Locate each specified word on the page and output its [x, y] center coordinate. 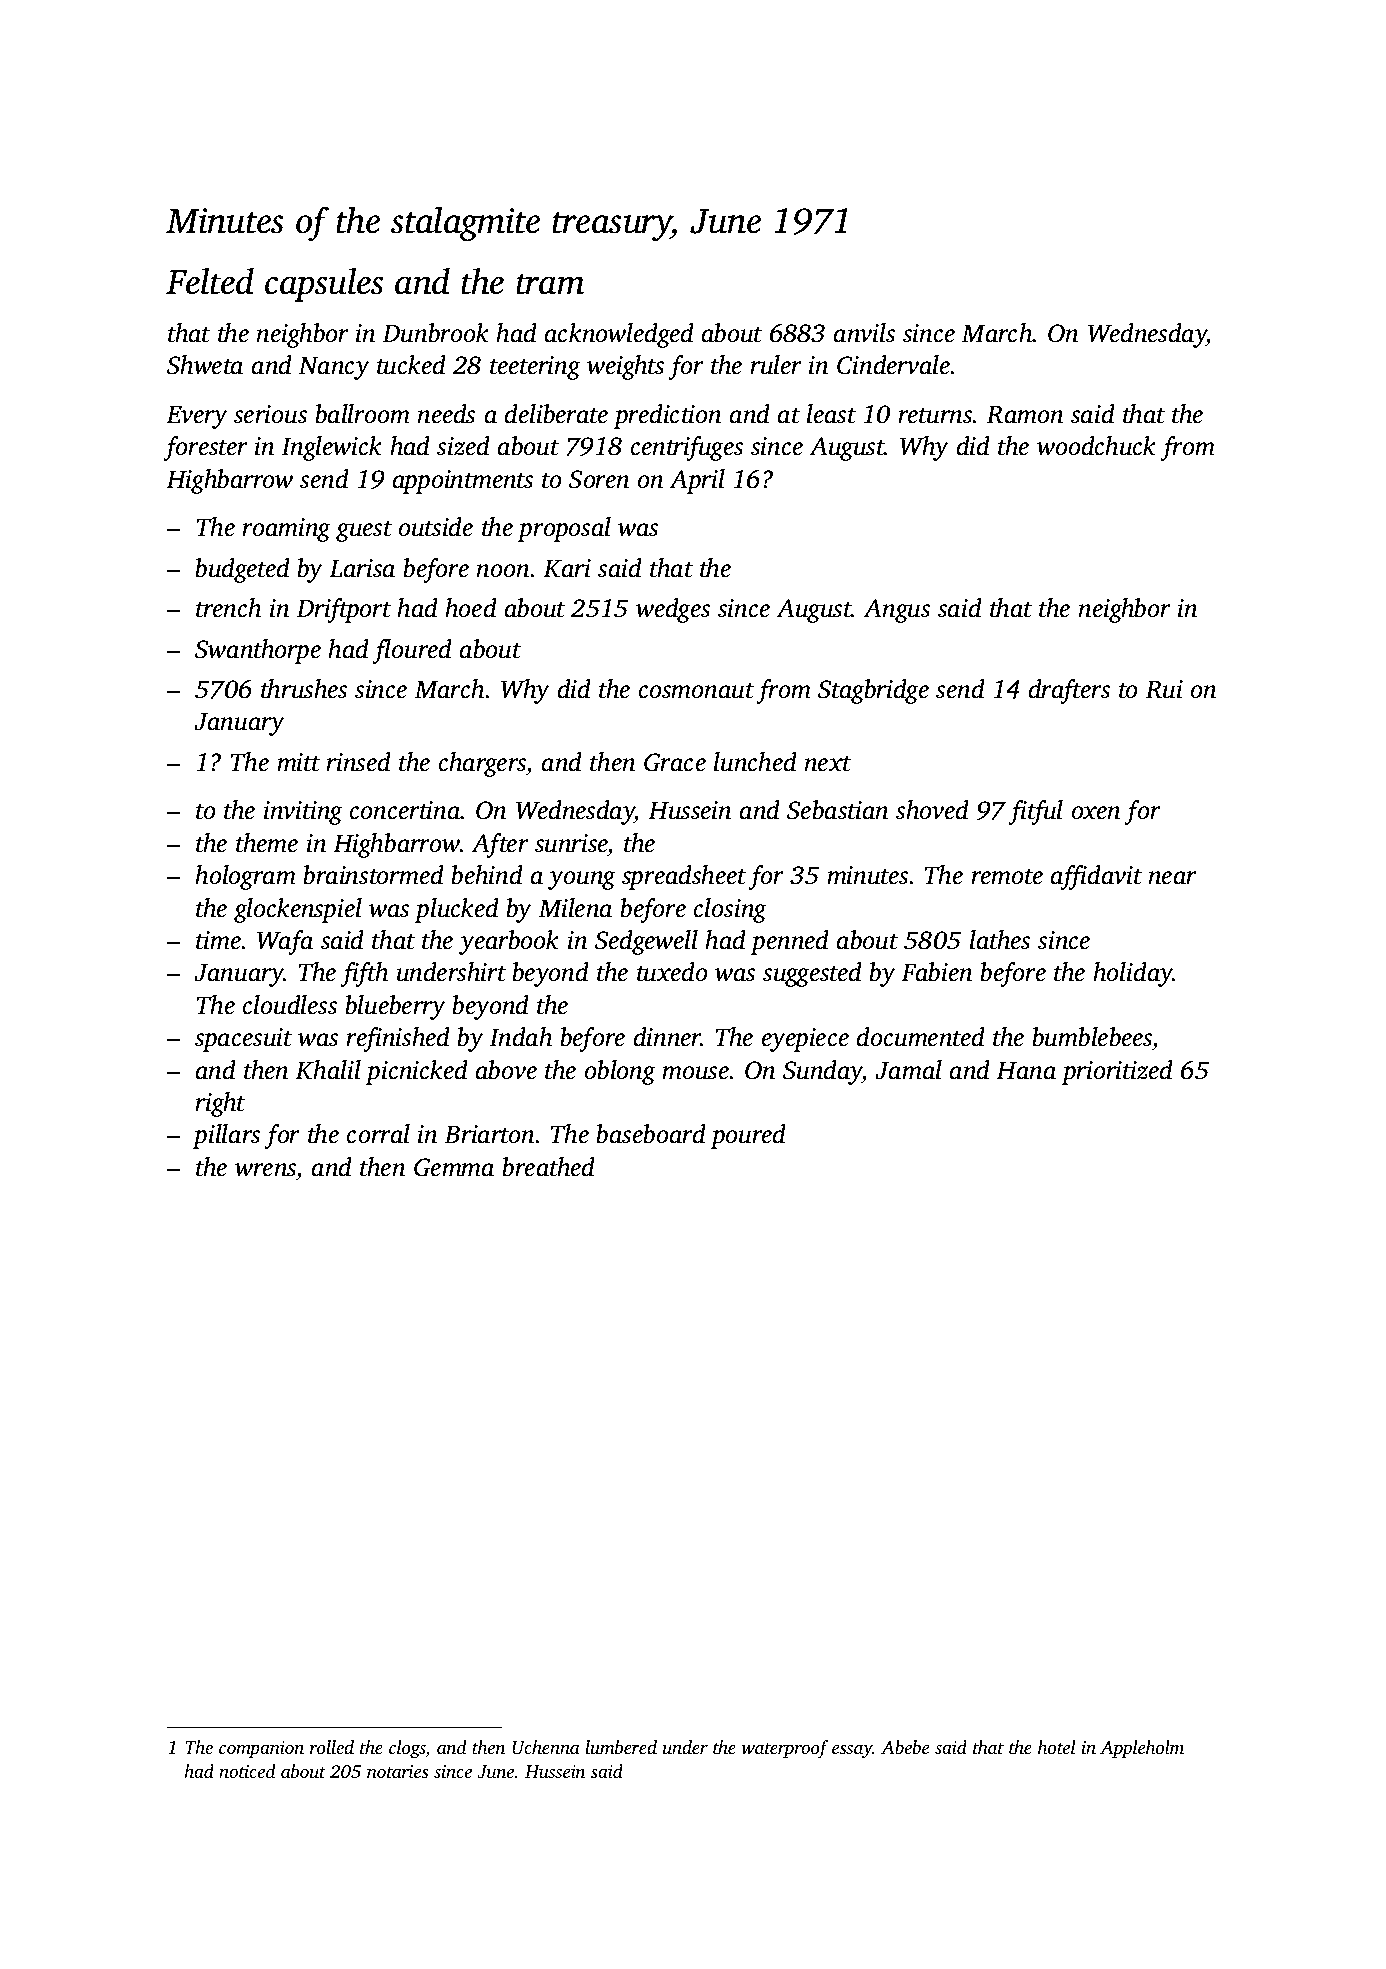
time [218, 940]
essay [852, 1752]
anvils [864, 333]
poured [748, 1136]
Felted [210, 281]
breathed [548, 1167]
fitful [1035, 812]
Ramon [1025, 415]
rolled [332, 1747]
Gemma [454, 1167]
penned [789, 942]
